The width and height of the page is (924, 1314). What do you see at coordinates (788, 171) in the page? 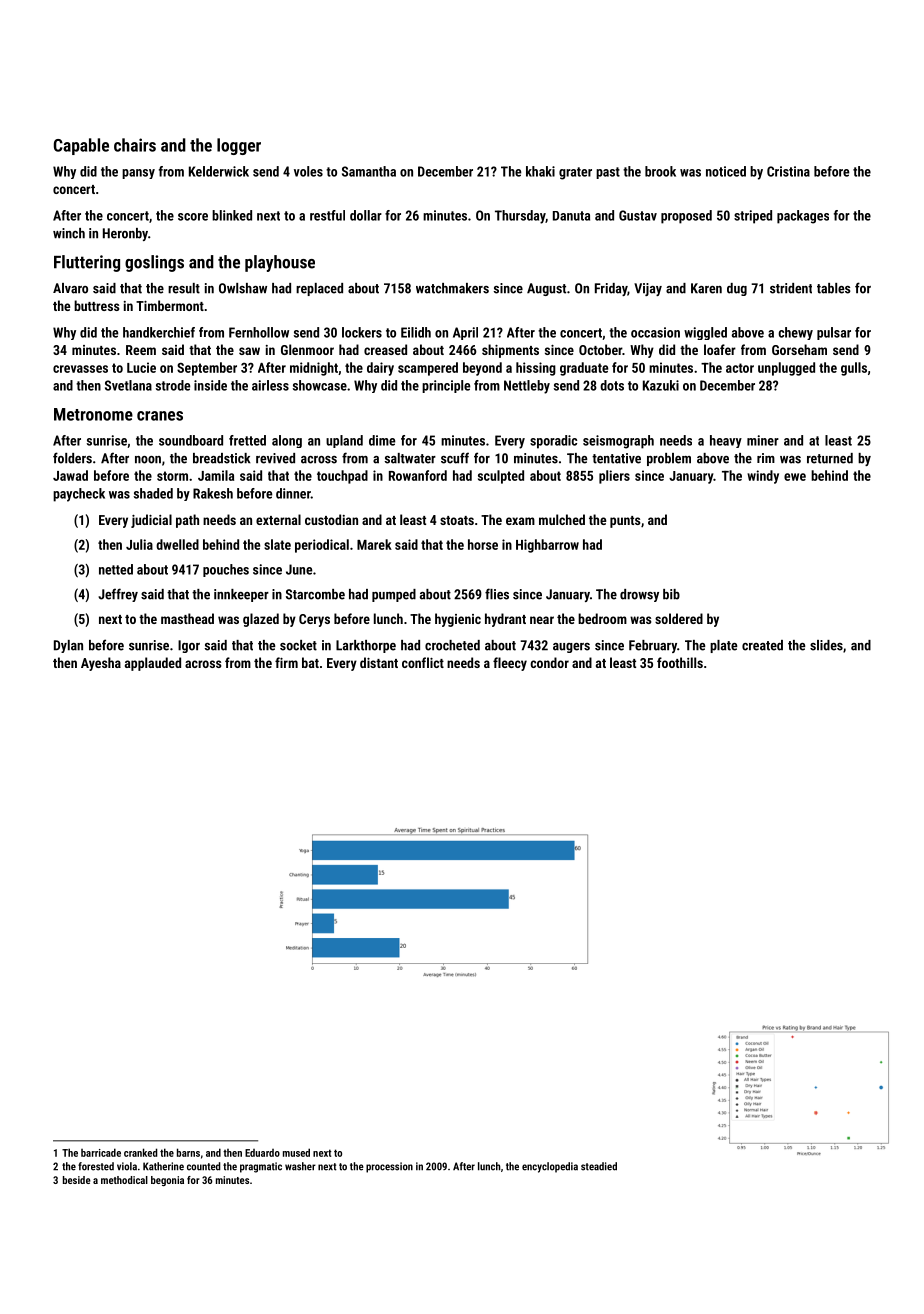
I see `Cristina` at bounding box center [788, 171].
